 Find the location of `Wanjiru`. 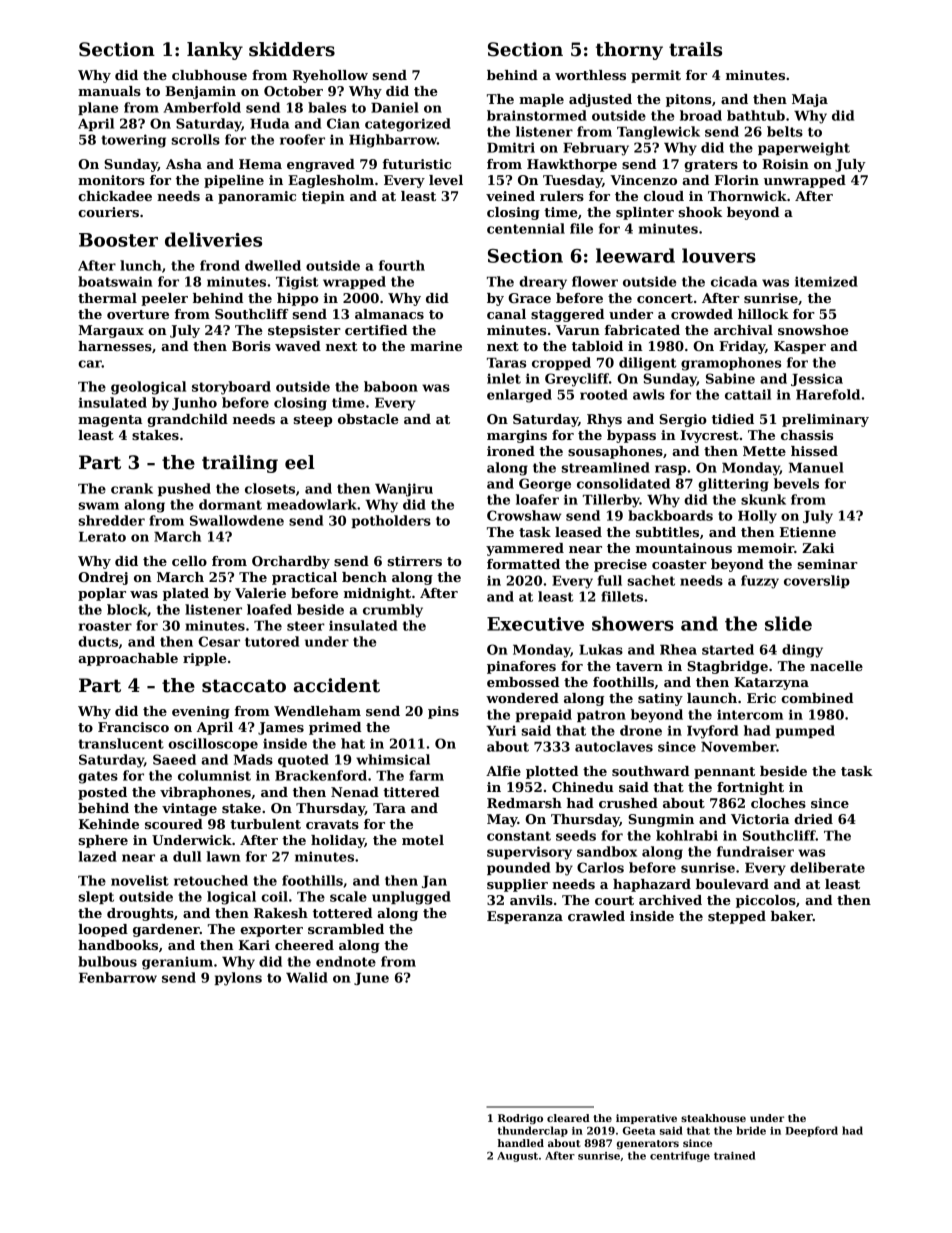

Wanjiru is located at coordinates (404, 490).
